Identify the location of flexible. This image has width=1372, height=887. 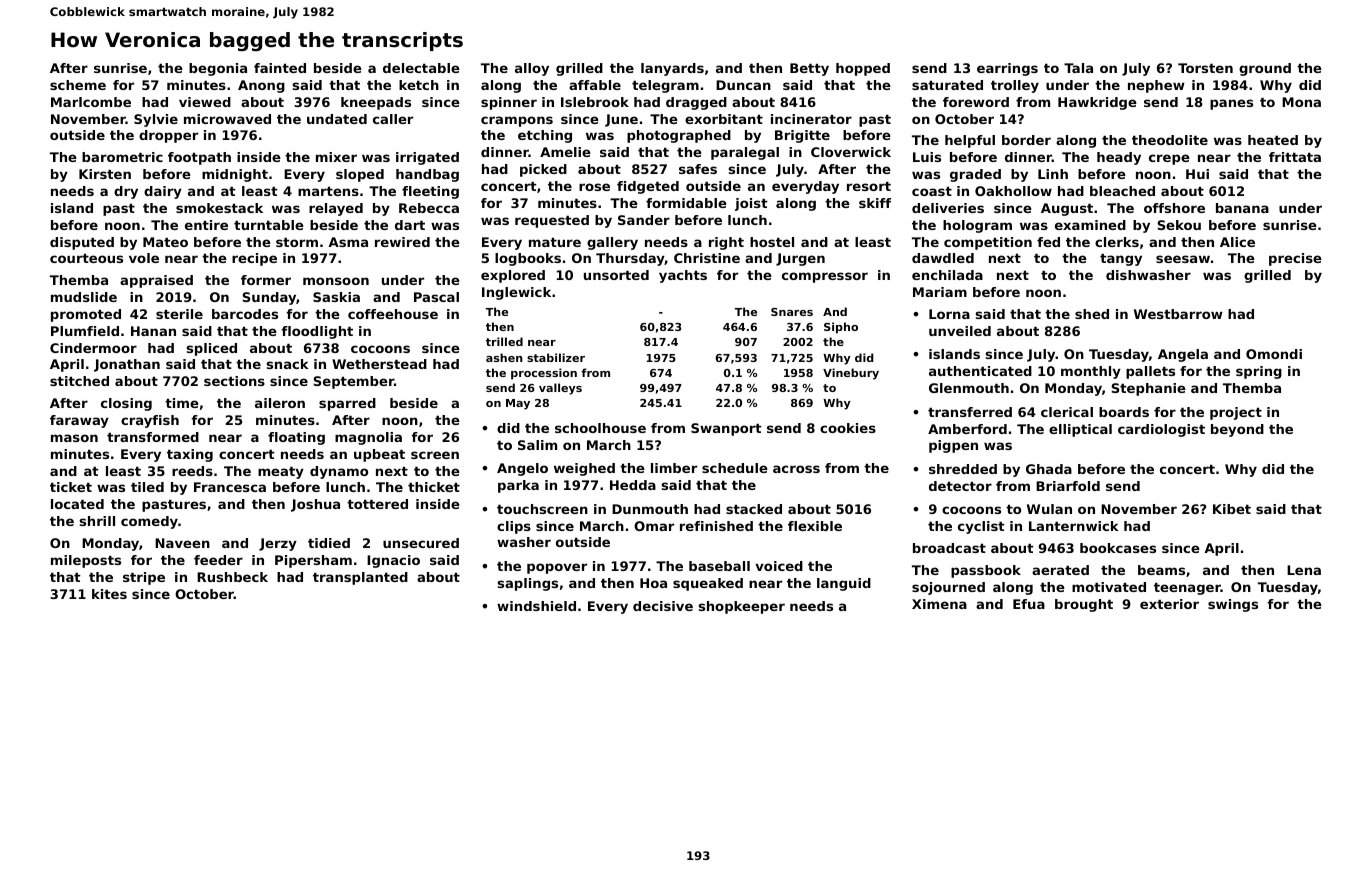
(815, 526).
